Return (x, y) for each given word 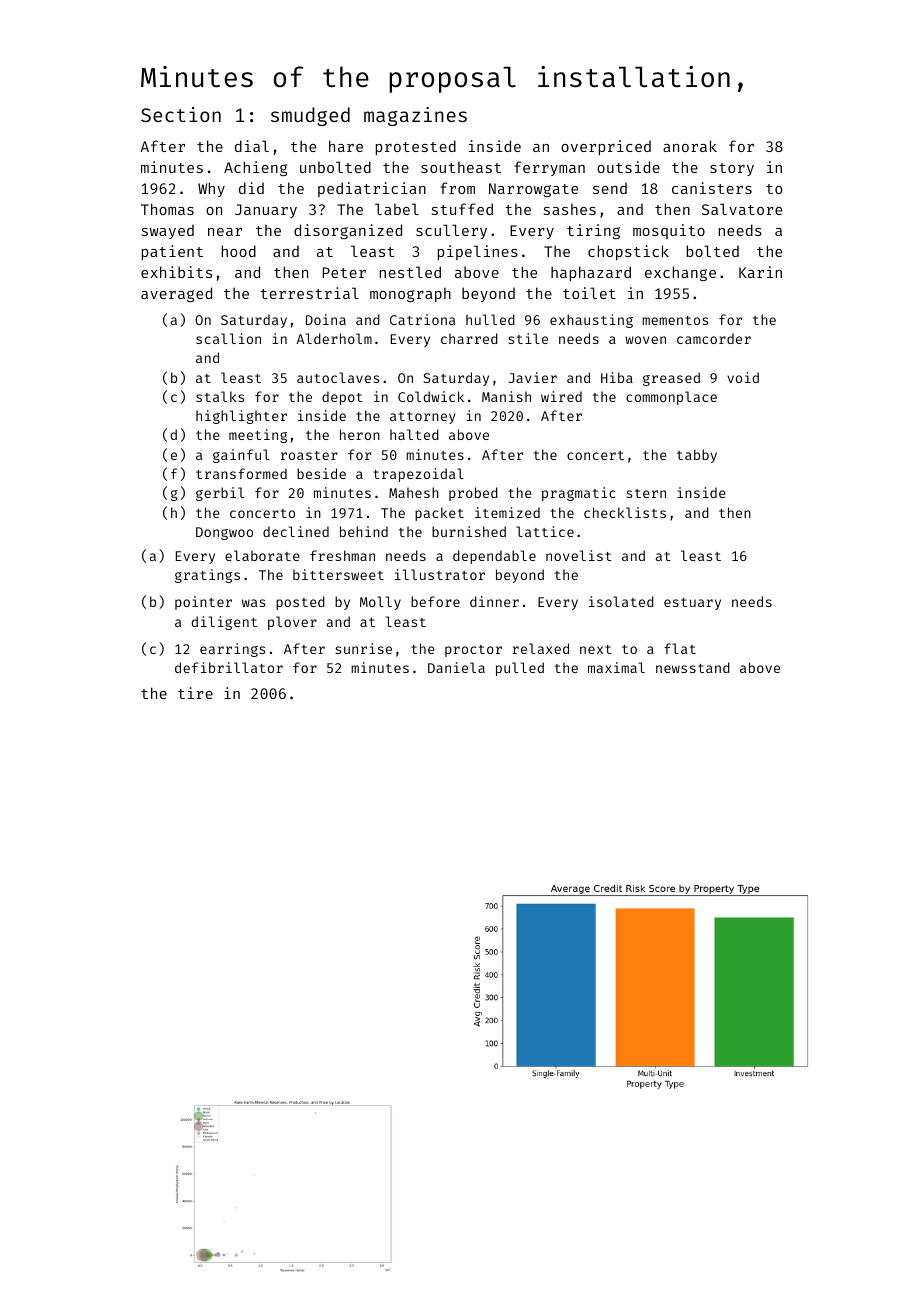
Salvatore (742, 209)
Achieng (255, 168)
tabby (697, 456)
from (457, 188)
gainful (241, 456)
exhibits (176, 272)
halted (414, 434)
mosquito (669, 231)
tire (195, 693)
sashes (570, 209)
